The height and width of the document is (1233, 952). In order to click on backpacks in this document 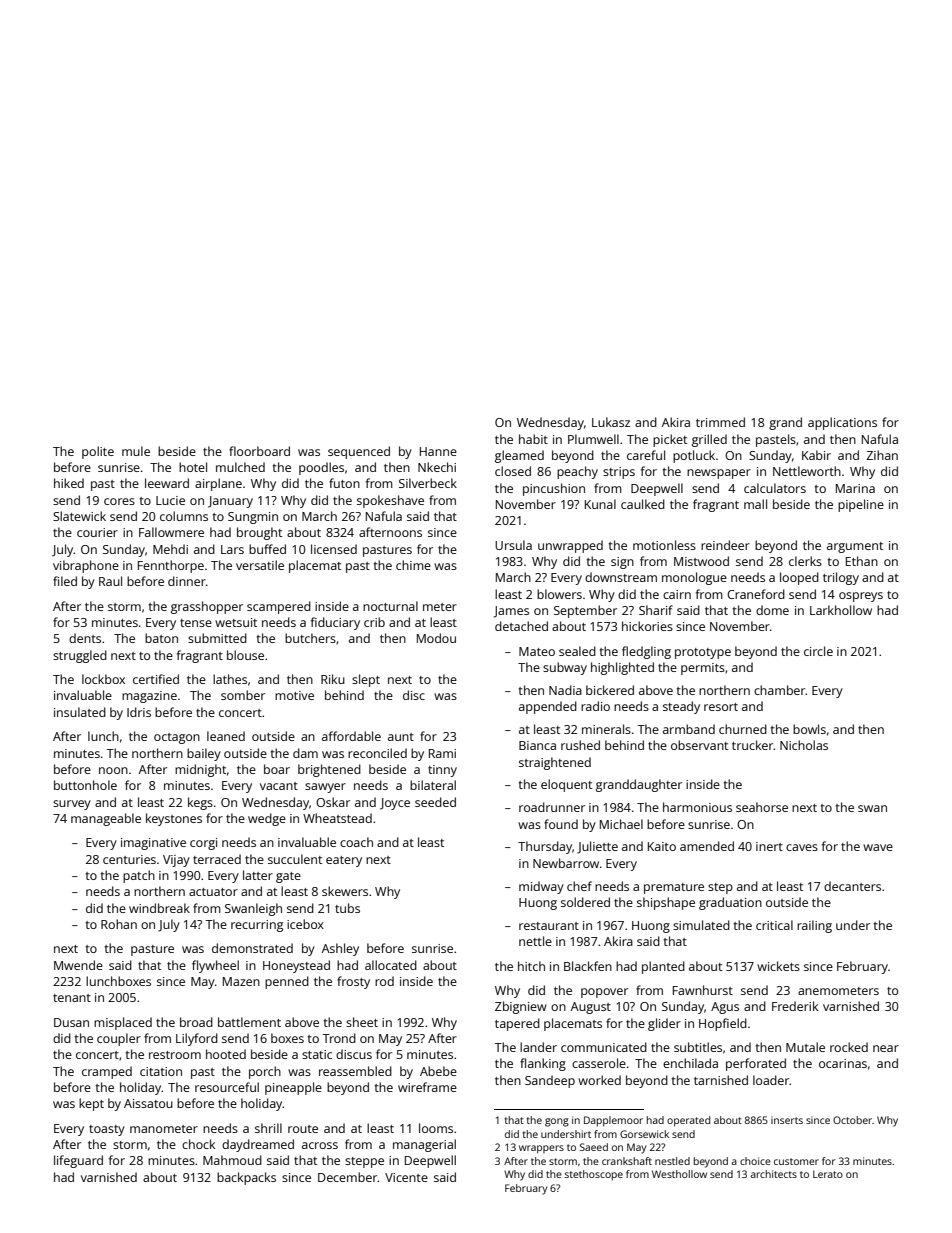, I will do `click(246, 1178)`.
